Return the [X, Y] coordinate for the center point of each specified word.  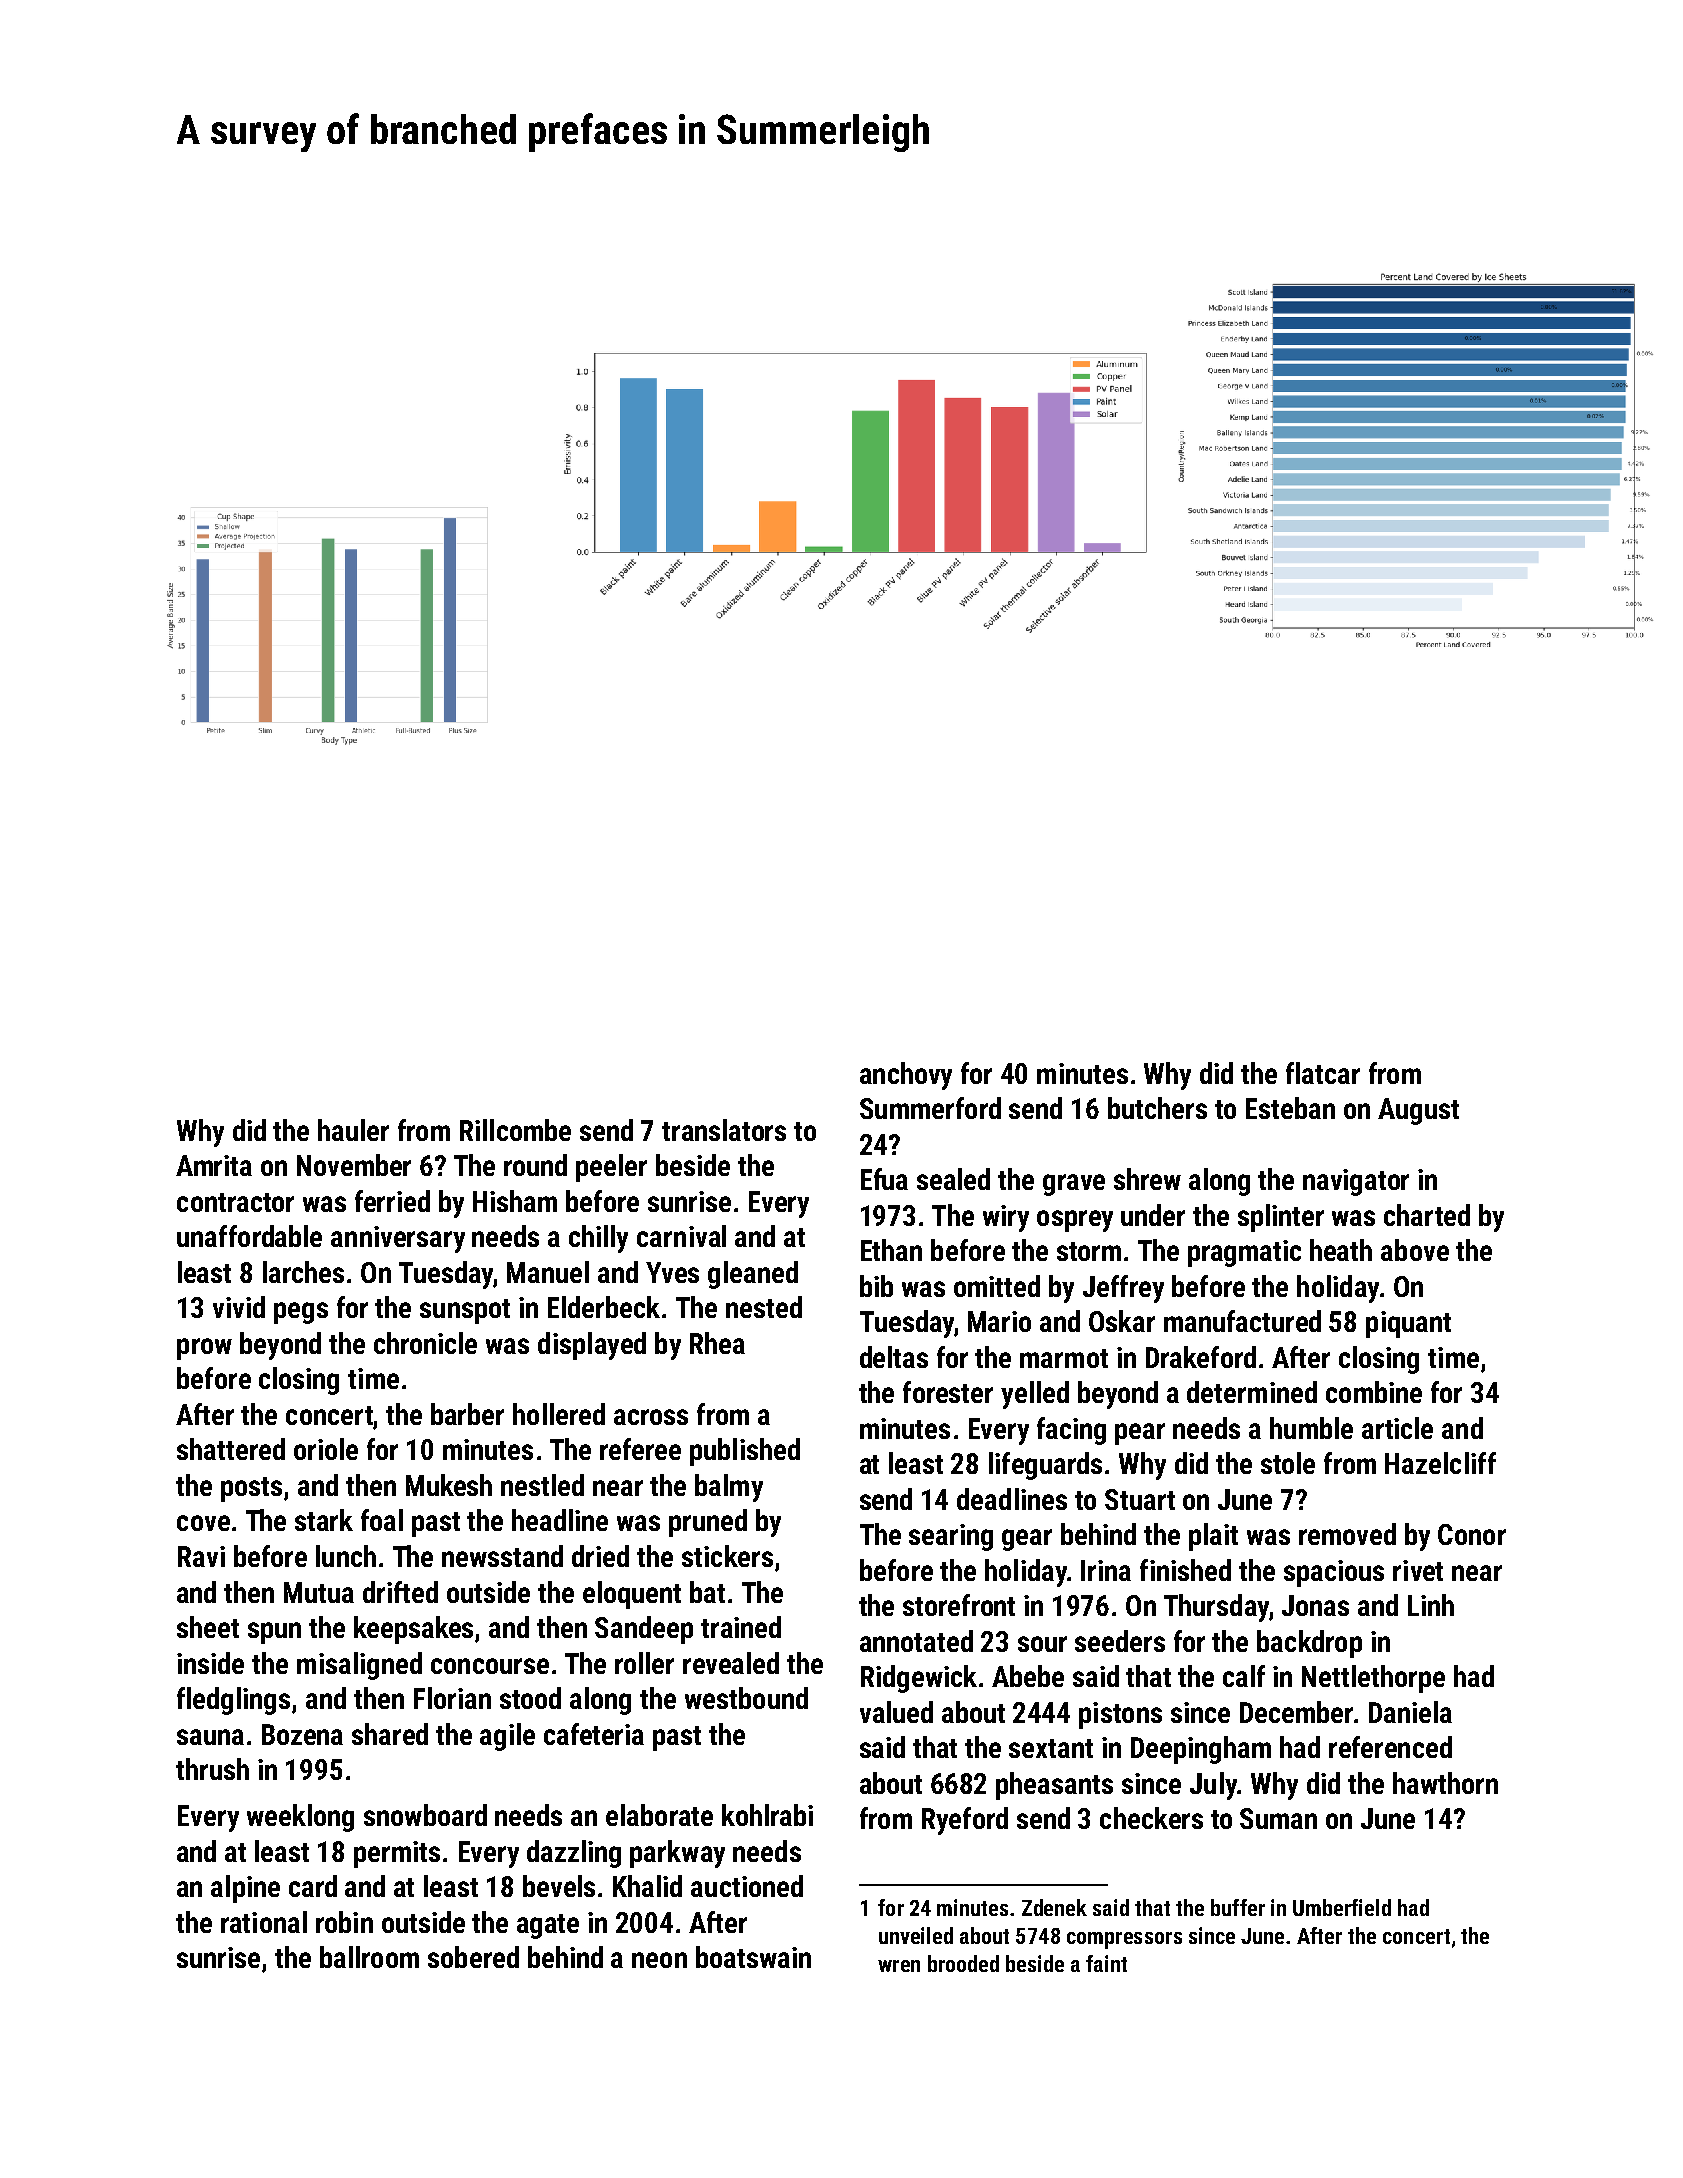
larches [303, 1272]
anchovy [906, 1076]
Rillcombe [515, 1130]
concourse [490, 1666]
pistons [1120, 1715]
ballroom [369, 1957]
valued [896, 1712]
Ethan [891, 1250]
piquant [1408, 1324]
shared [390, 1734]
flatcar [1323, 1073]
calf [1244, 1676]
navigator [1356, 1182]
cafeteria [594, 1734]
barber [467, 1414]
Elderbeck [604, 1307]
